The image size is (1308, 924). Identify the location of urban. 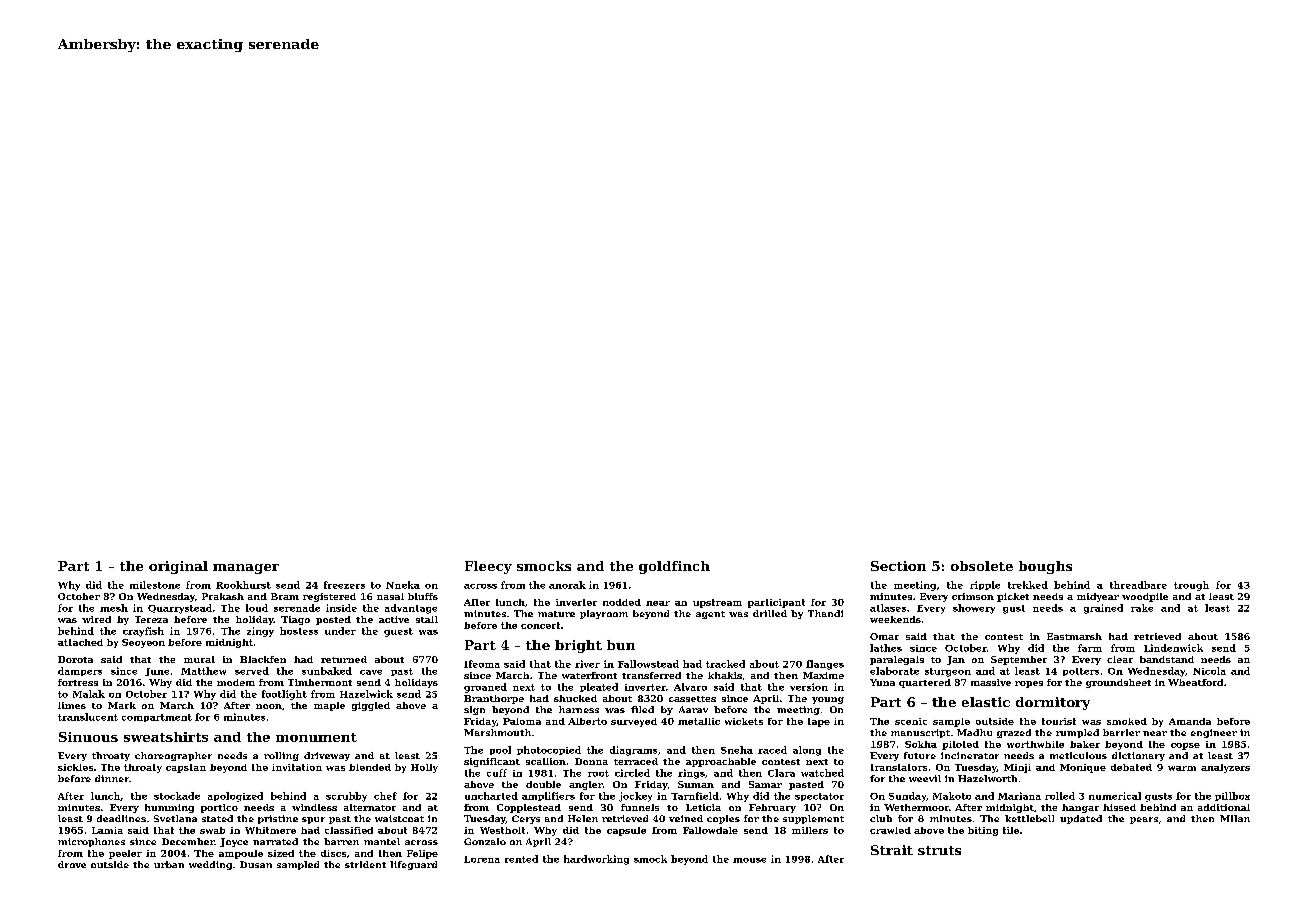
(169, 864).
